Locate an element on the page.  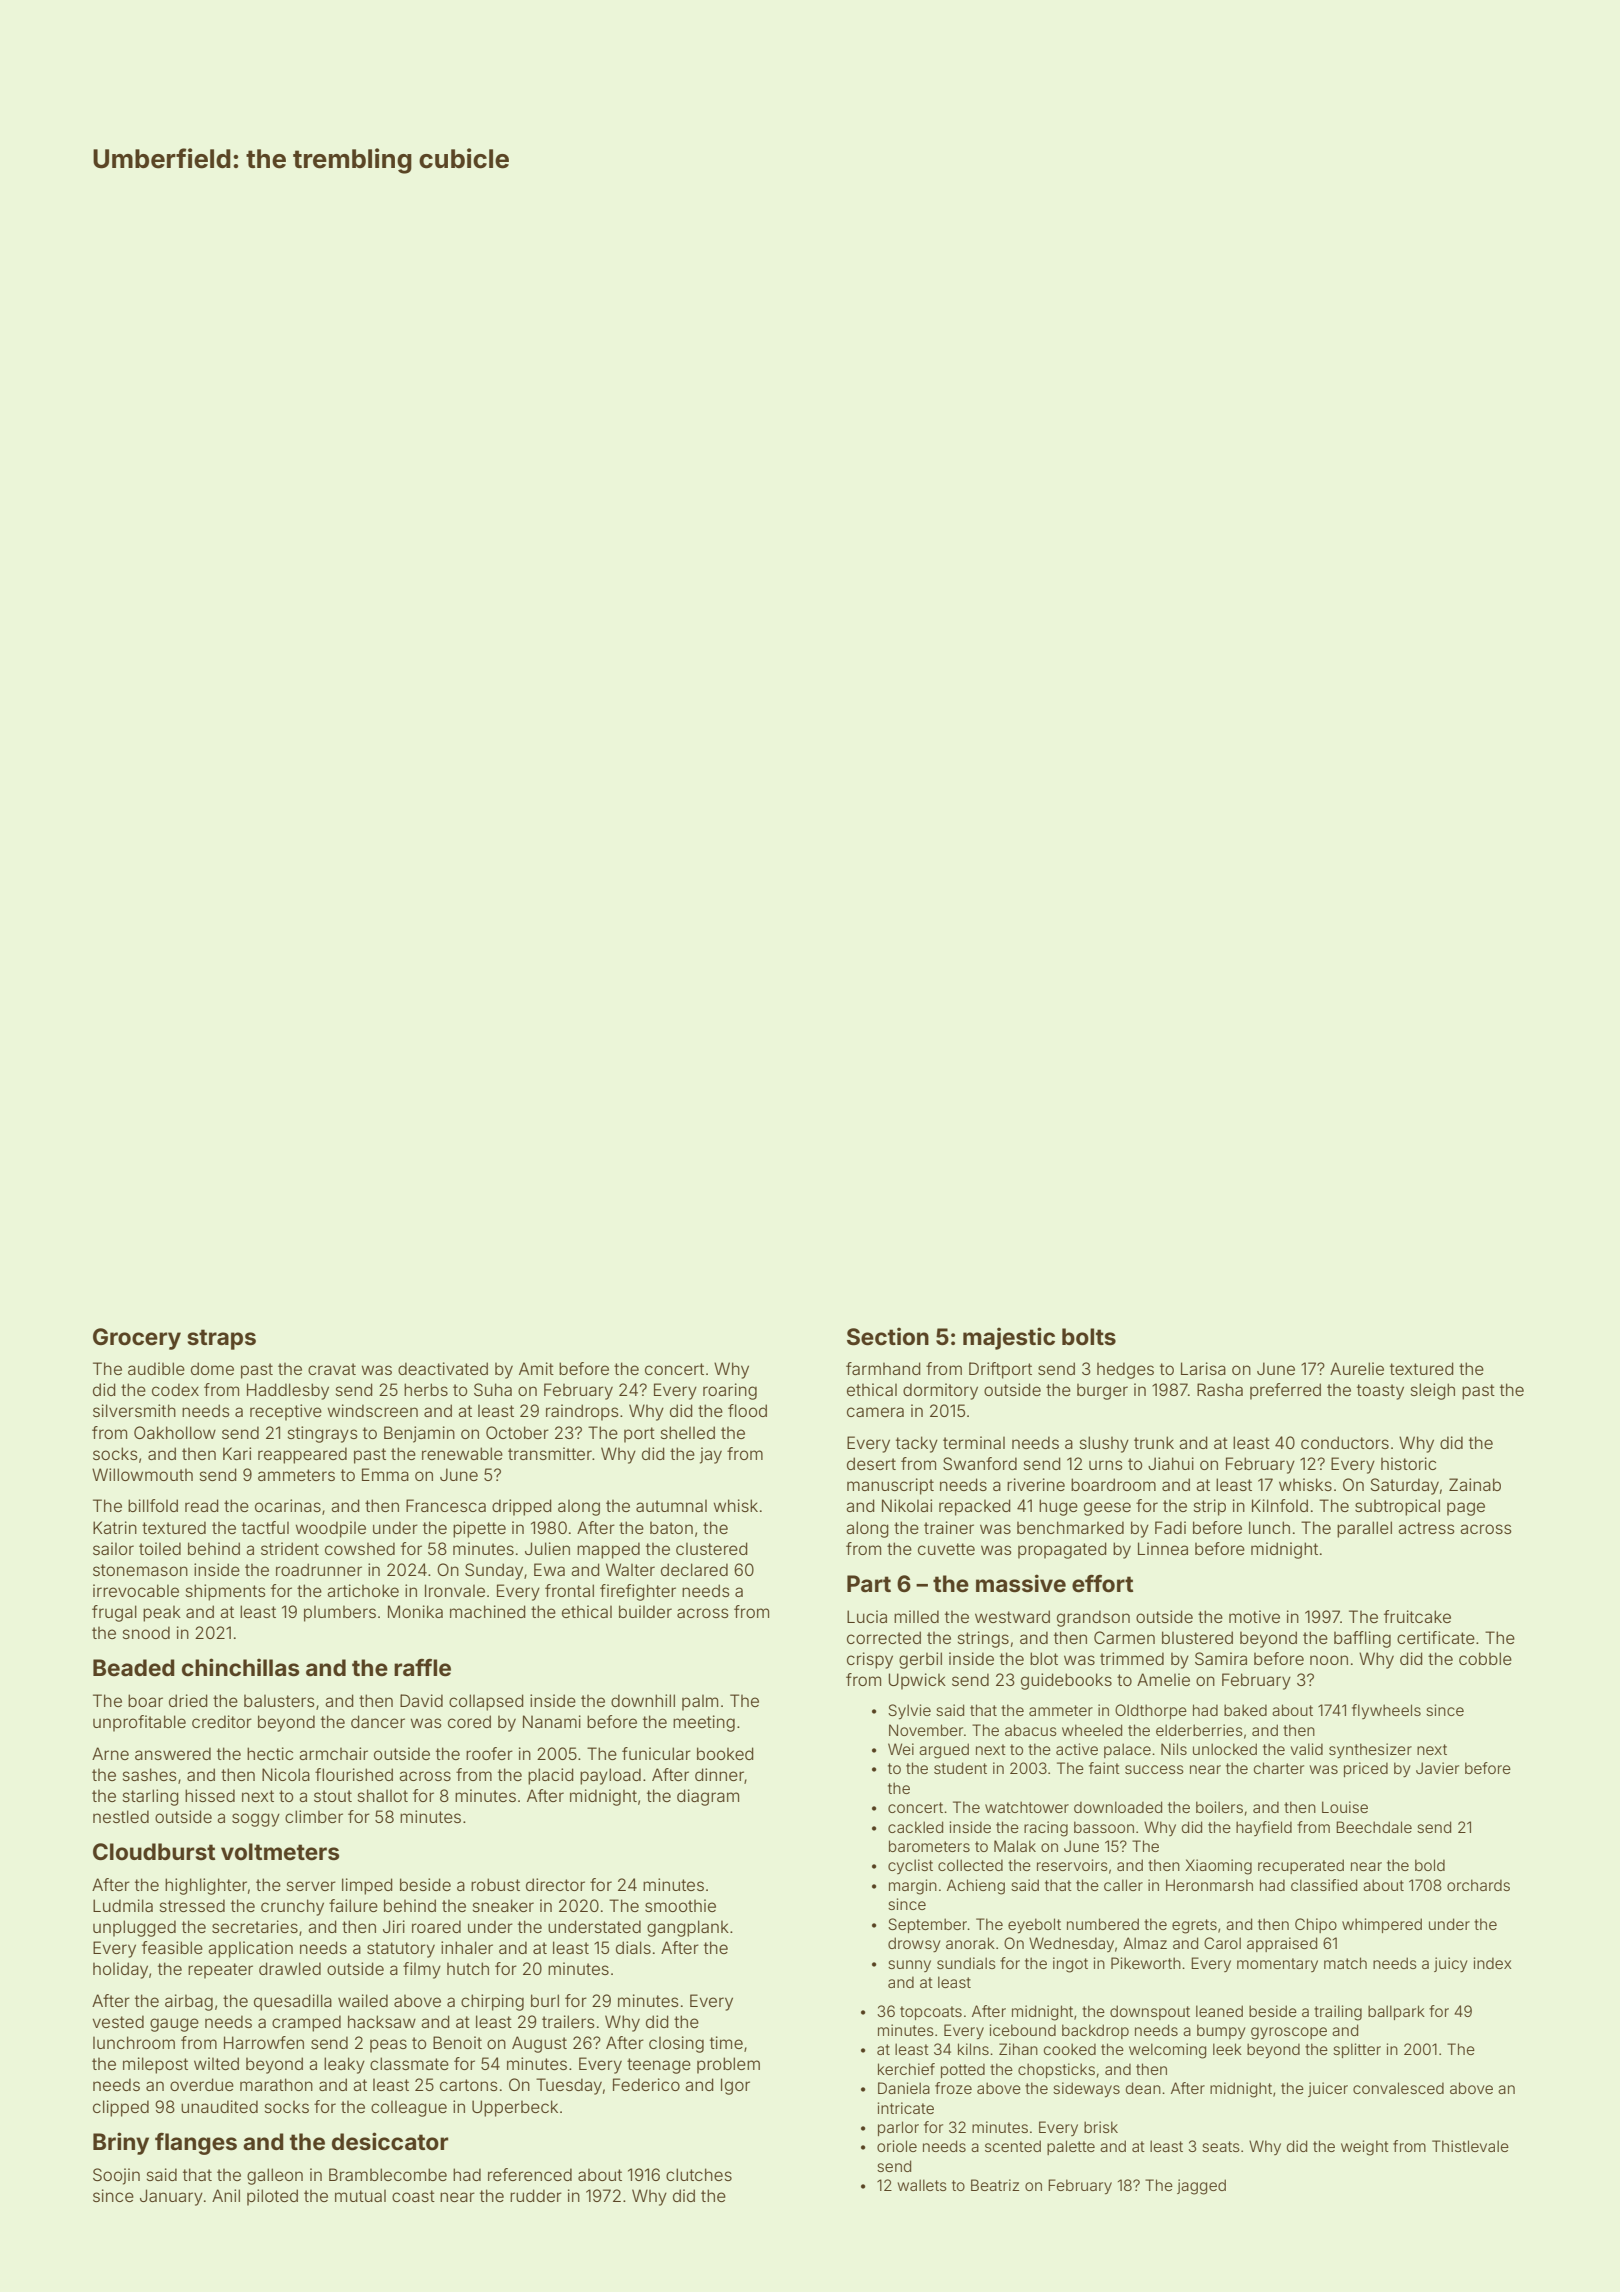
Ironvale is located at coordinates (455, 1590).
